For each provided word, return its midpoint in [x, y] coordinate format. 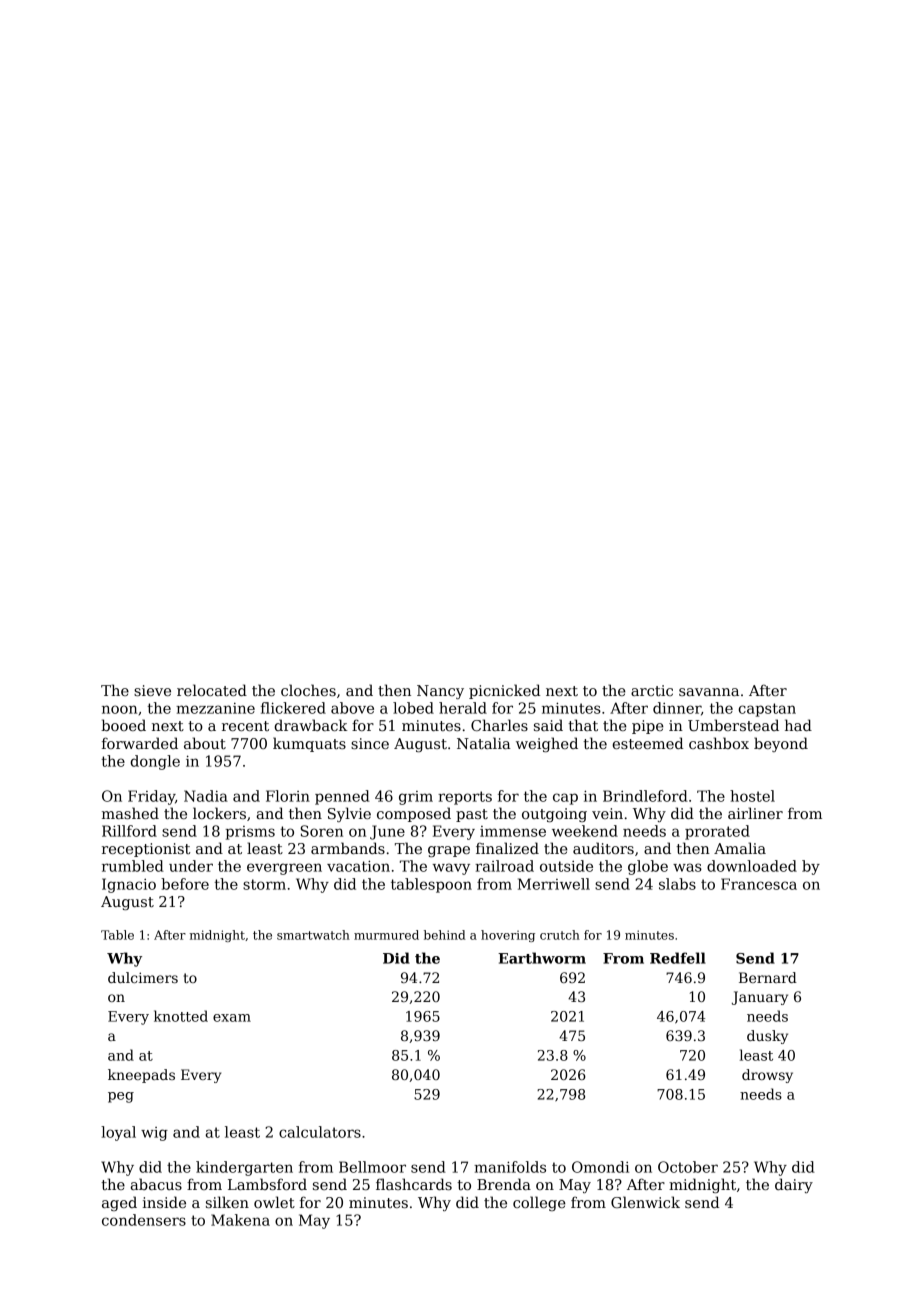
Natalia [484, 743]
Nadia [206, 796]
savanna [709, 692]
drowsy [767, 1076]
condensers [144, 1220]
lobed [413, 708]
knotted [181, 1016]
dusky [767, 1037]
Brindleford [645, 796]
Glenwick [645, 1202]
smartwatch [313, 935]
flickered [293, 708]
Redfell [678, 958]
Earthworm [542, 958]
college [539, 1203]
